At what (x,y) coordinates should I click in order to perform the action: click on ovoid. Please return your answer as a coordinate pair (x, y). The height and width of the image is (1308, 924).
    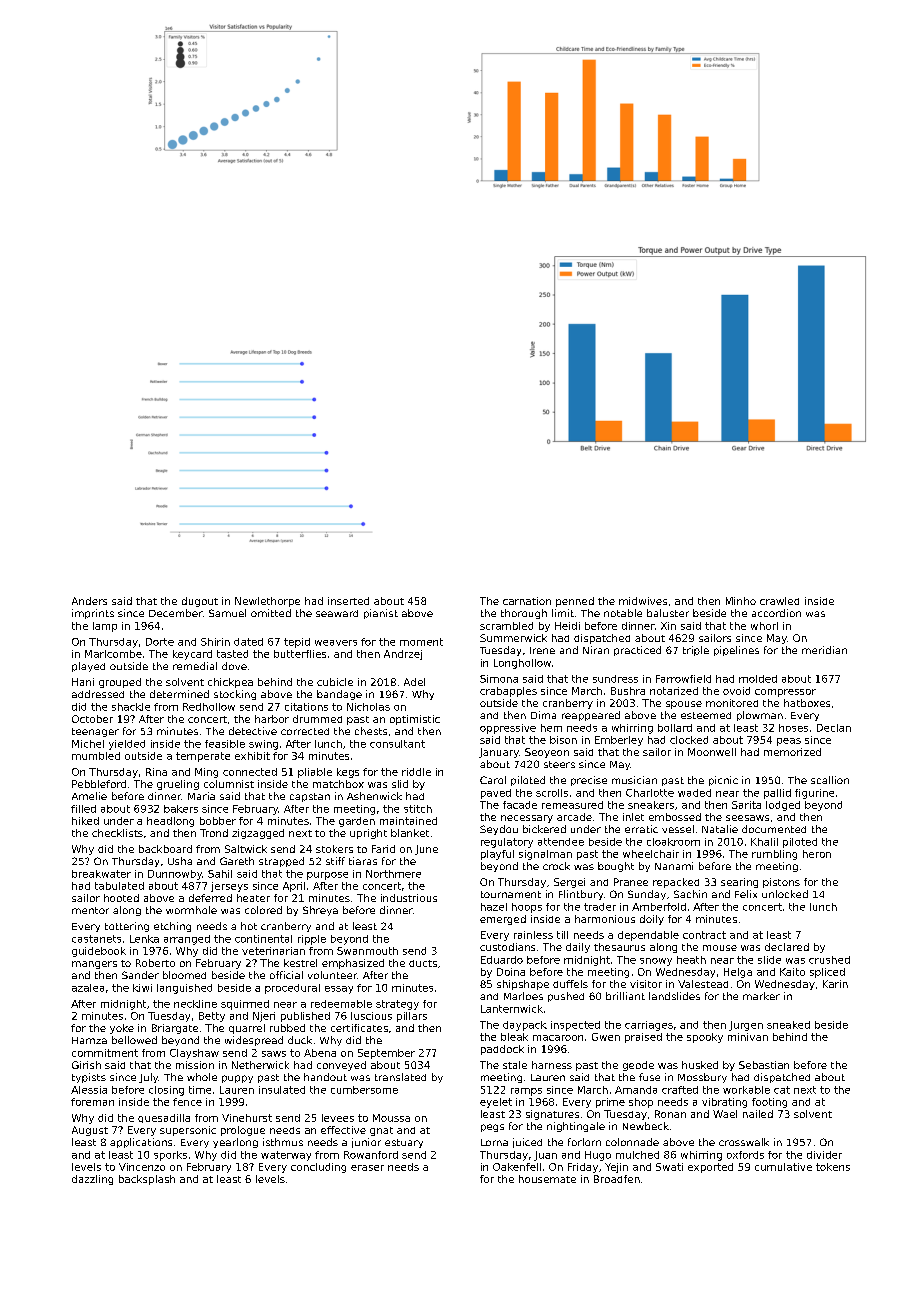
    Looking at the image, I should click on (736, 691).
